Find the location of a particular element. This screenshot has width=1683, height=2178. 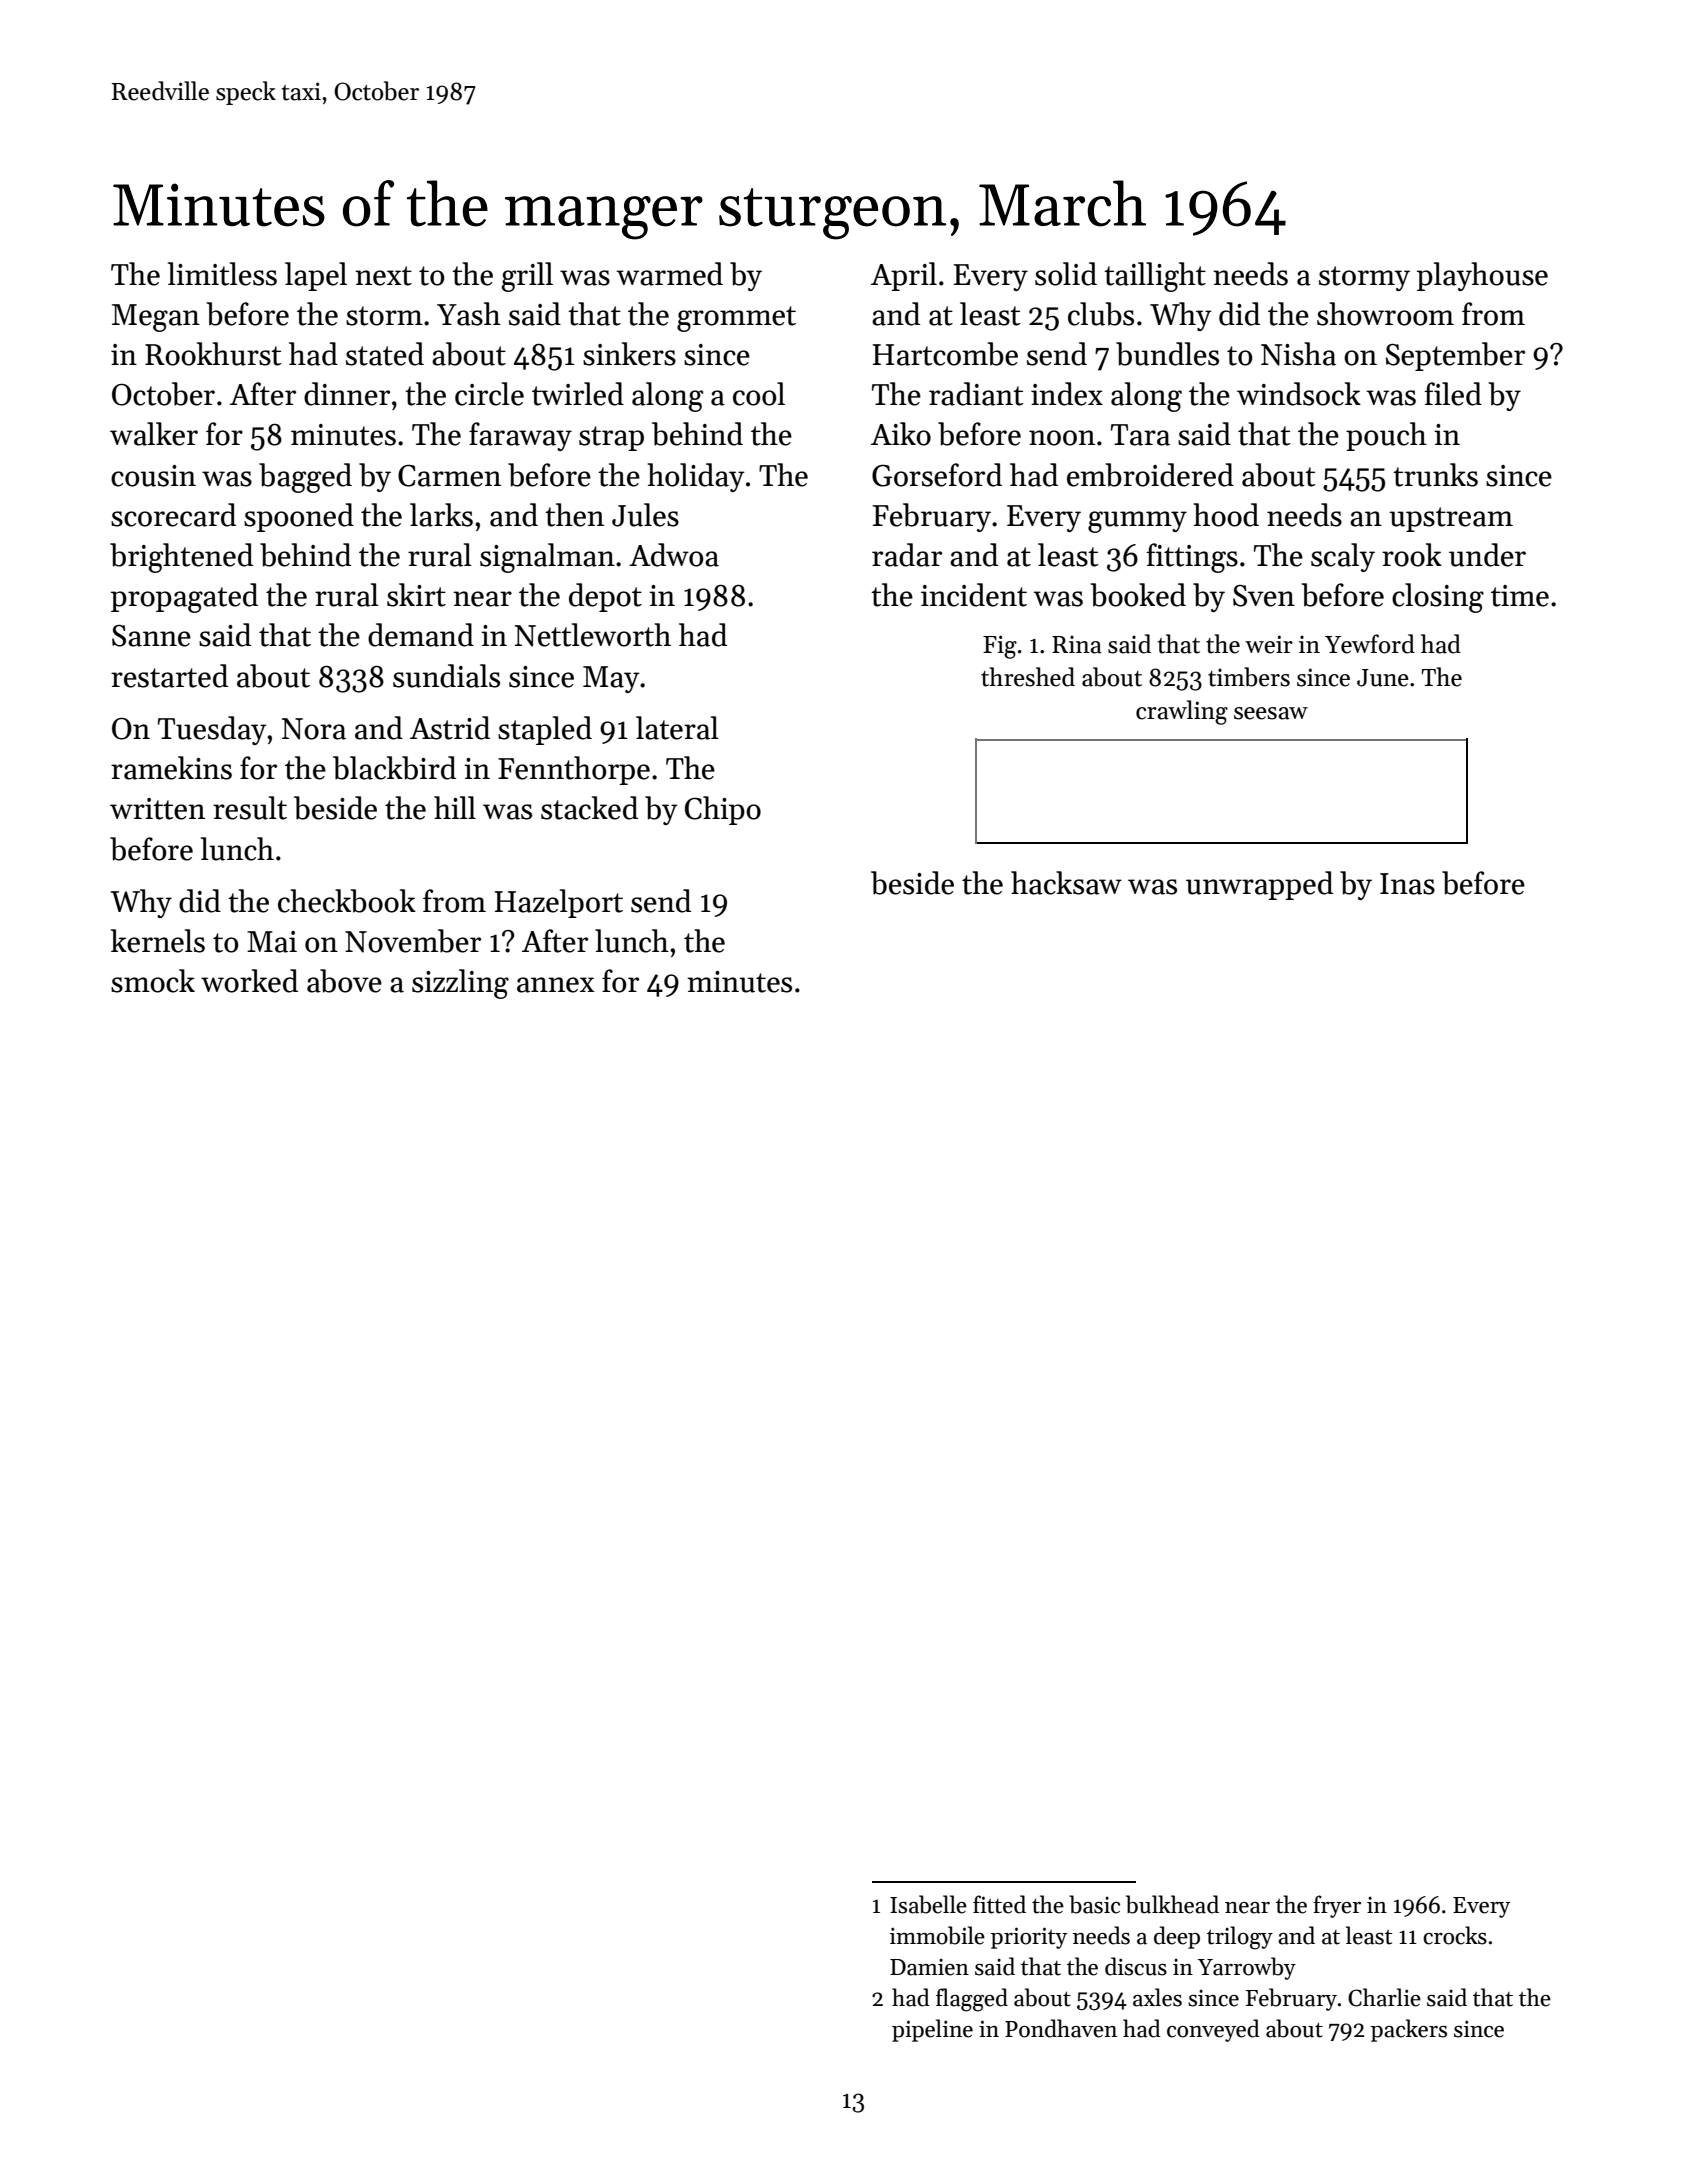

skirt is located at coordinates (416, 595).
